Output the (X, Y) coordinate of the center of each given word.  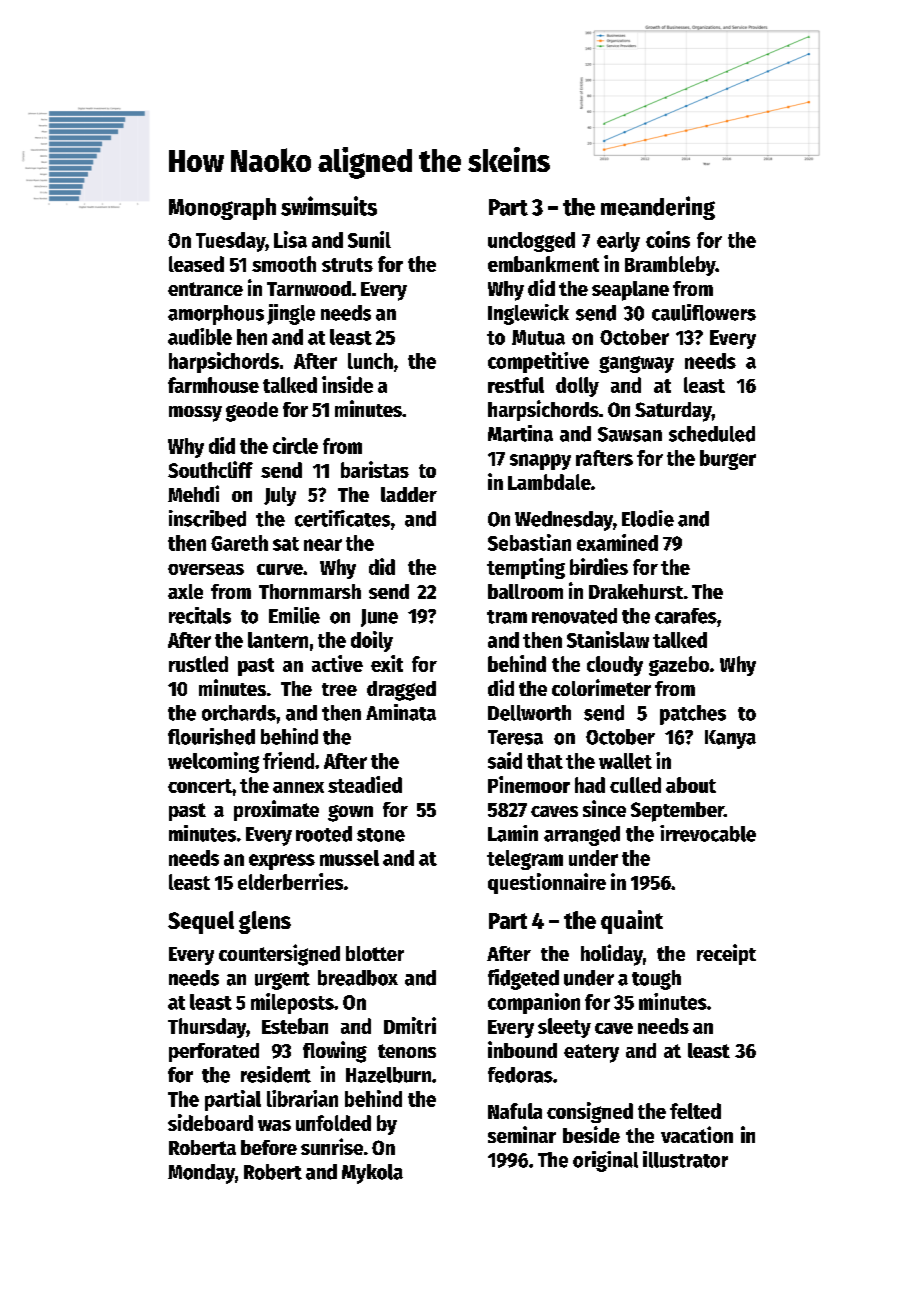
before (269, 1147)
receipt (726, 954)
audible (200, 336)
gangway (636, 364)
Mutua (538, 337)
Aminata (401, 712)
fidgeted (523, 979)
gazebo (679, 666)
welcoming (213, 762)
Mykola (372, 1174)
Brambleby (670, 266)
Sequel (201, 922)
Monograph (222, 209)
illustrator (685, 1159)
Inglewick (528, 314)
